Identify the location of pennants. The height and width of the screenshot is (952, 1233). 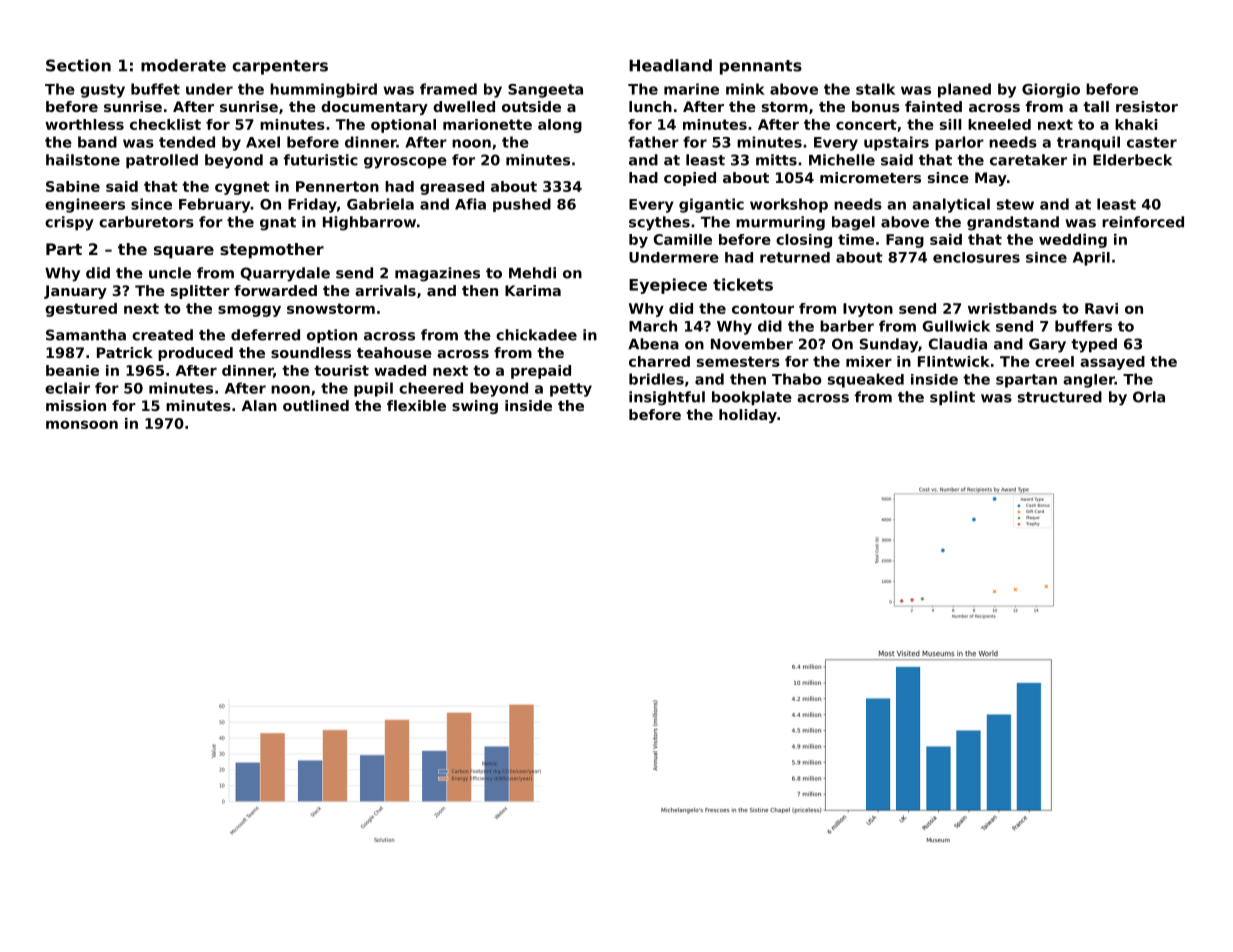
(761, 67).
